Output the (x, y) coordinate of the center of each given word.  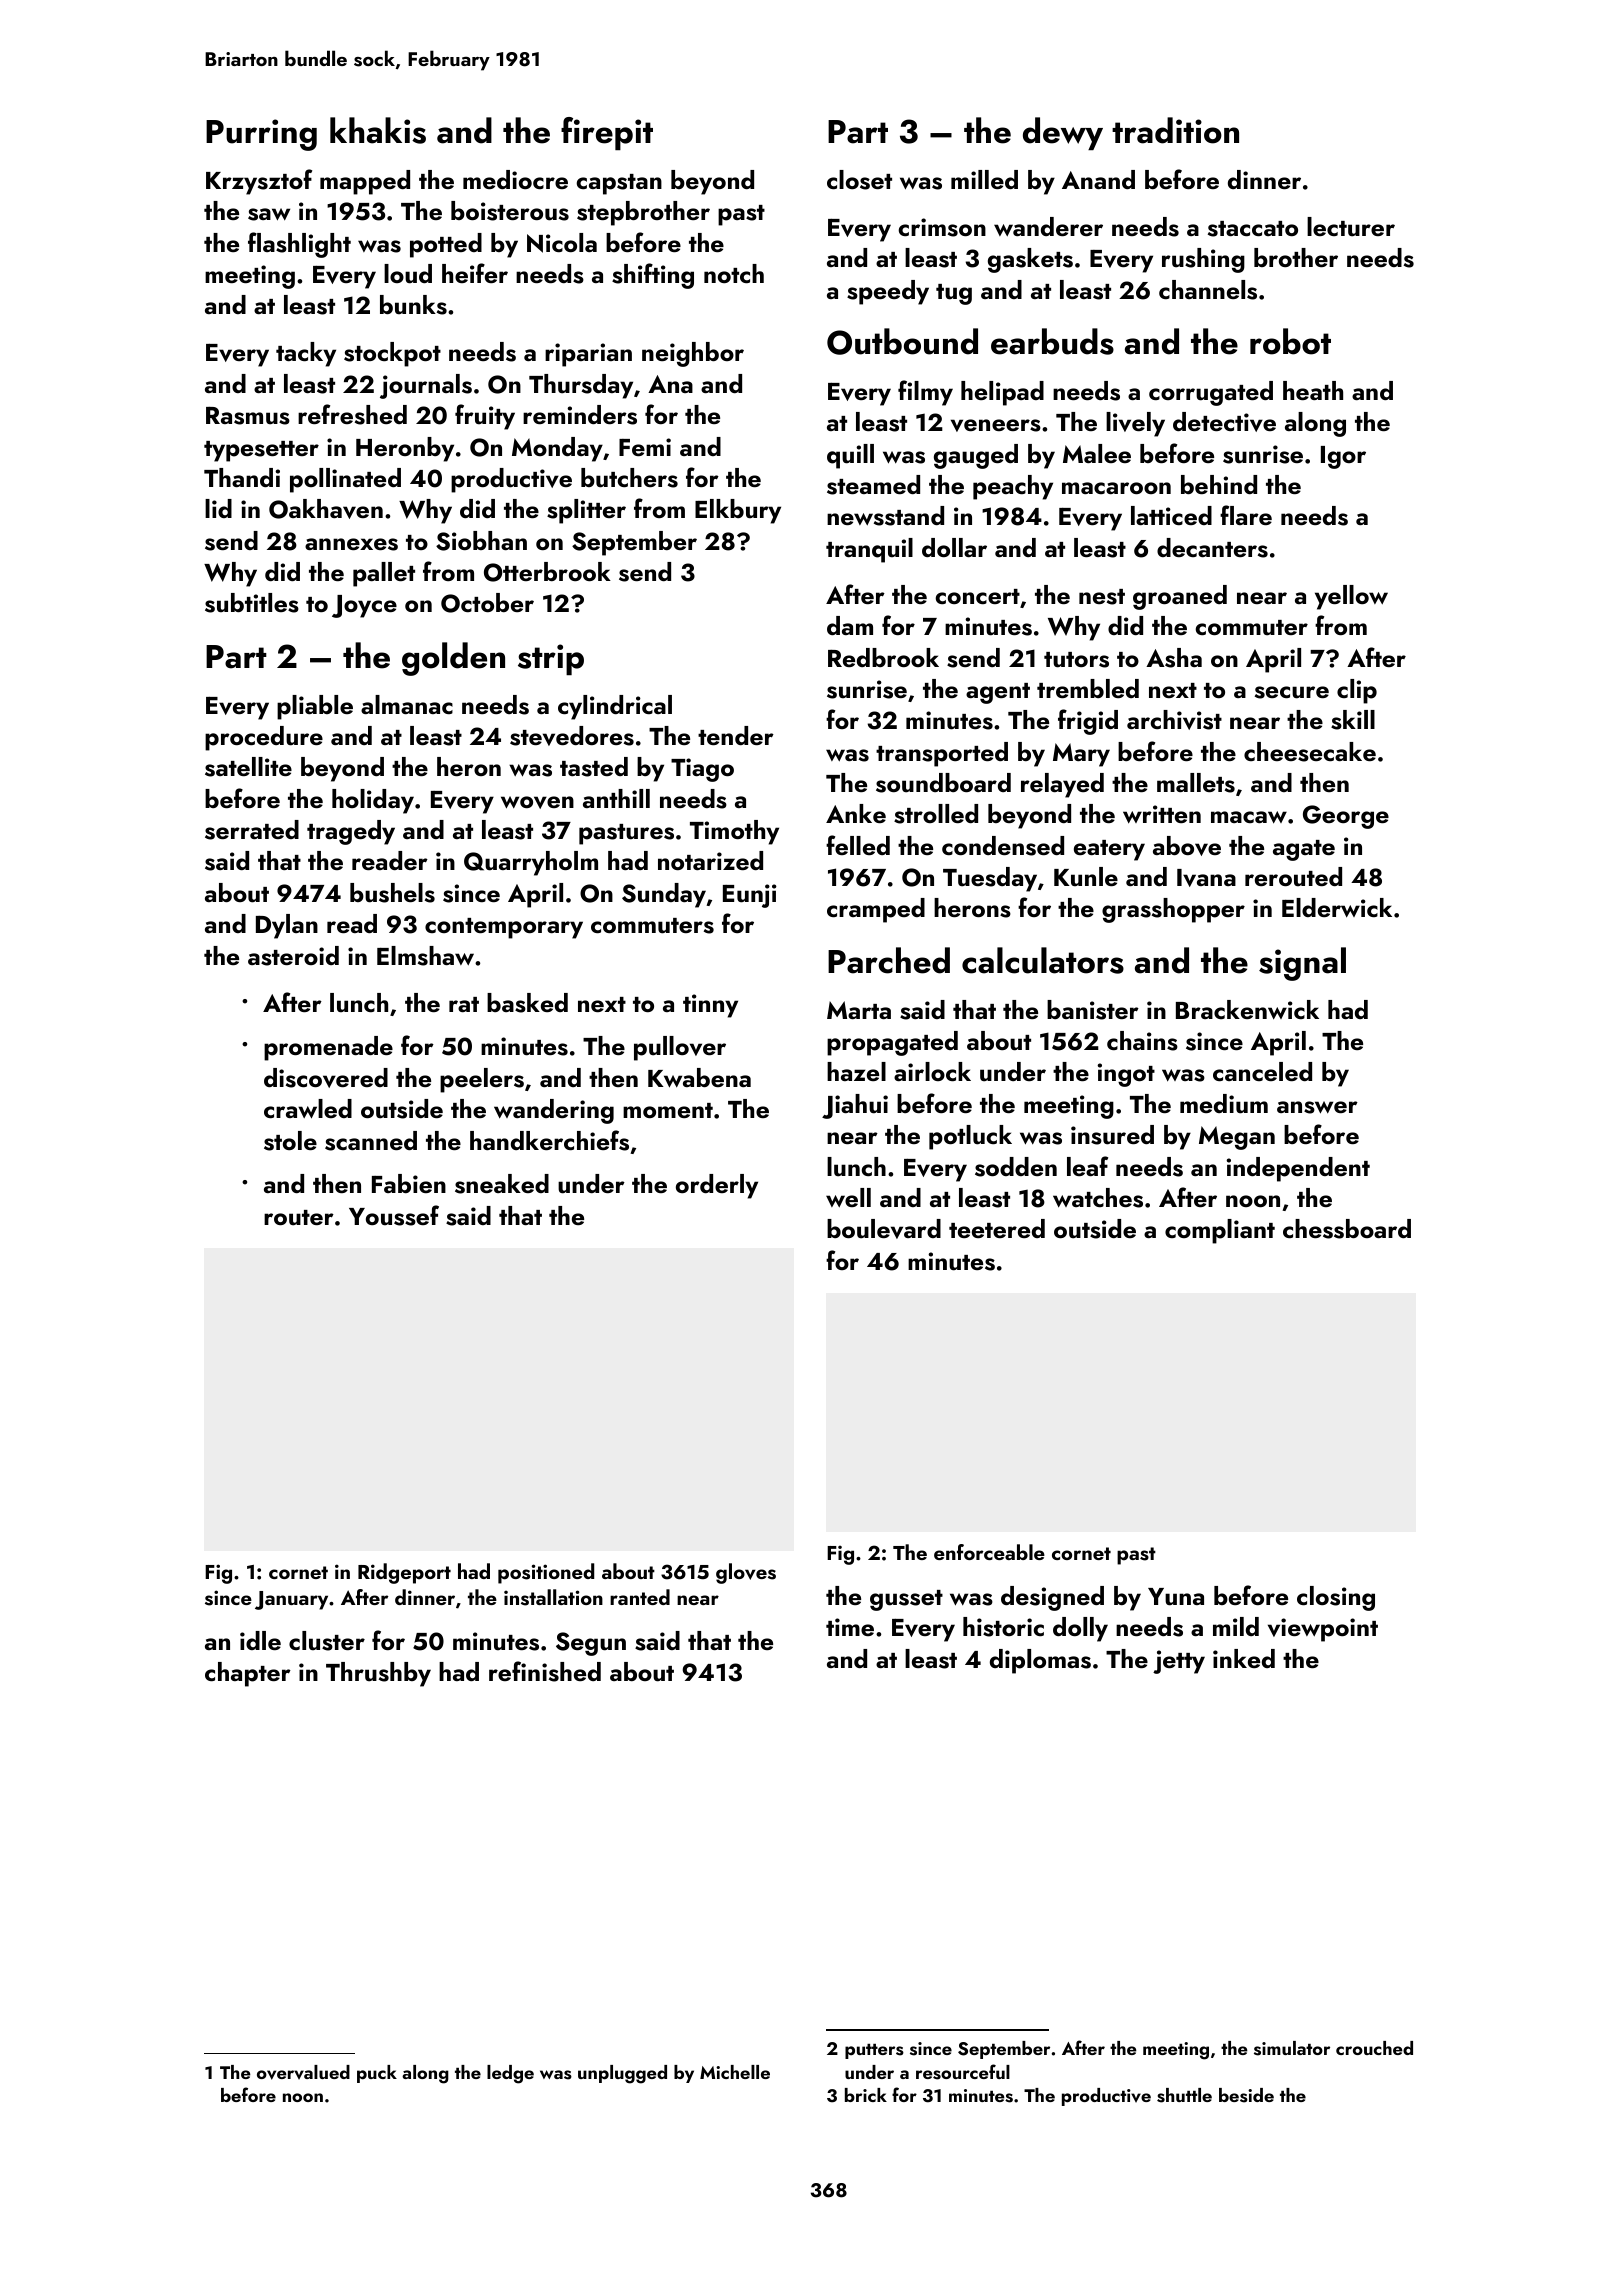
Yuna (1176, 1597)
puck (377, 2074)
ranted (640, 1597)
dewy (1063, 133)
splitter (586, 511)
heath (1313, 390)
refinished (545, 1671)
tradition (1175, 130)
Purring (261, 135)
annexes (351, 544)
